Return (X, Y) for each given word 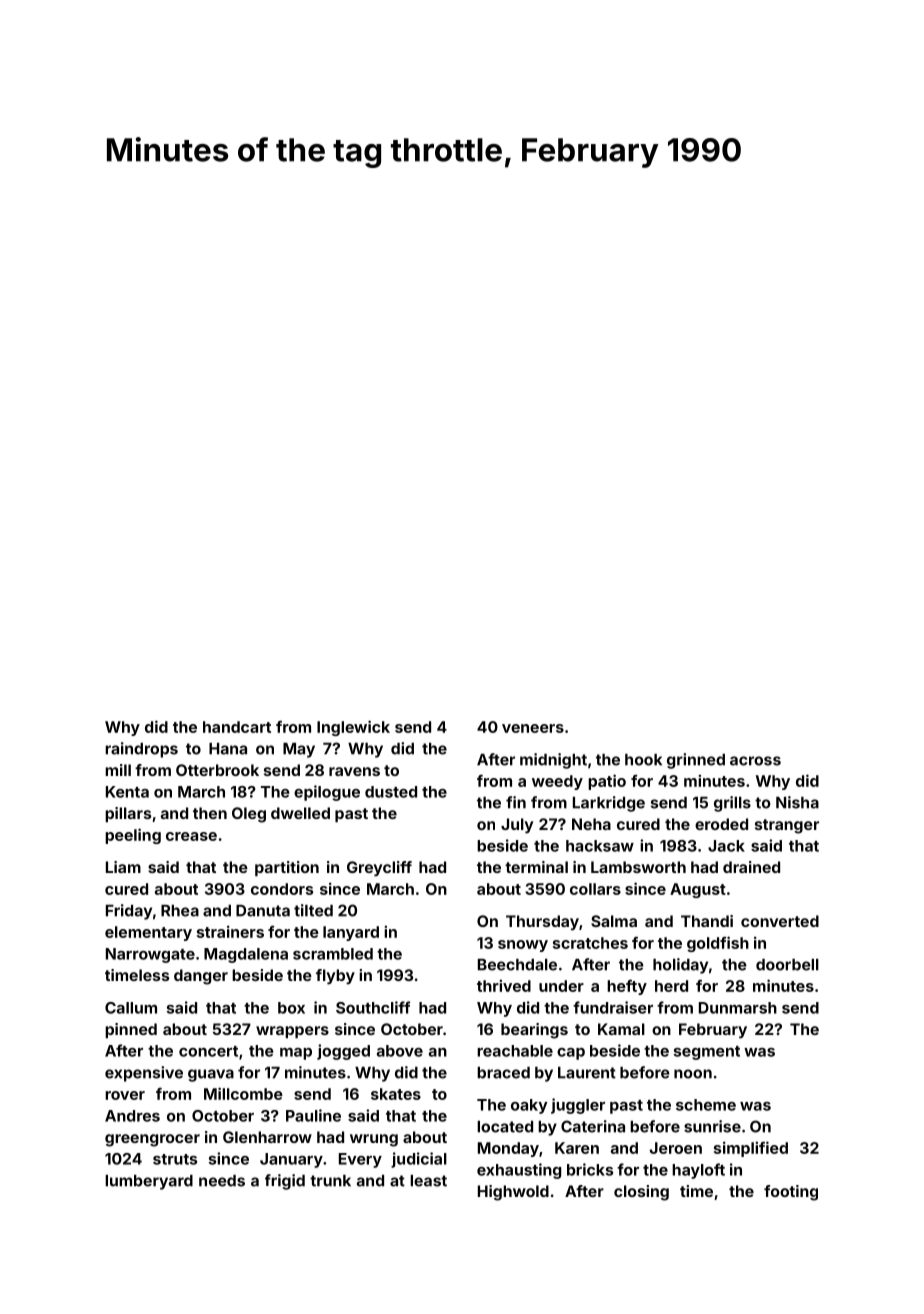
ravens (354, 771)
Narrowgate (150, 955)
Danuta (263, 910)
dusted (391, 792)
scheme (706, 1105)
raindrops (141, 750)
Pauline (313, 1115)
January (291, 1160)
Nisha (797, 802)
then (210, 813)
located (505, 1127)
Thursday (542, 923)
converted (780, 921)
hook (643, 760)
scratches (590, 943)
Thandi (707, 921)
